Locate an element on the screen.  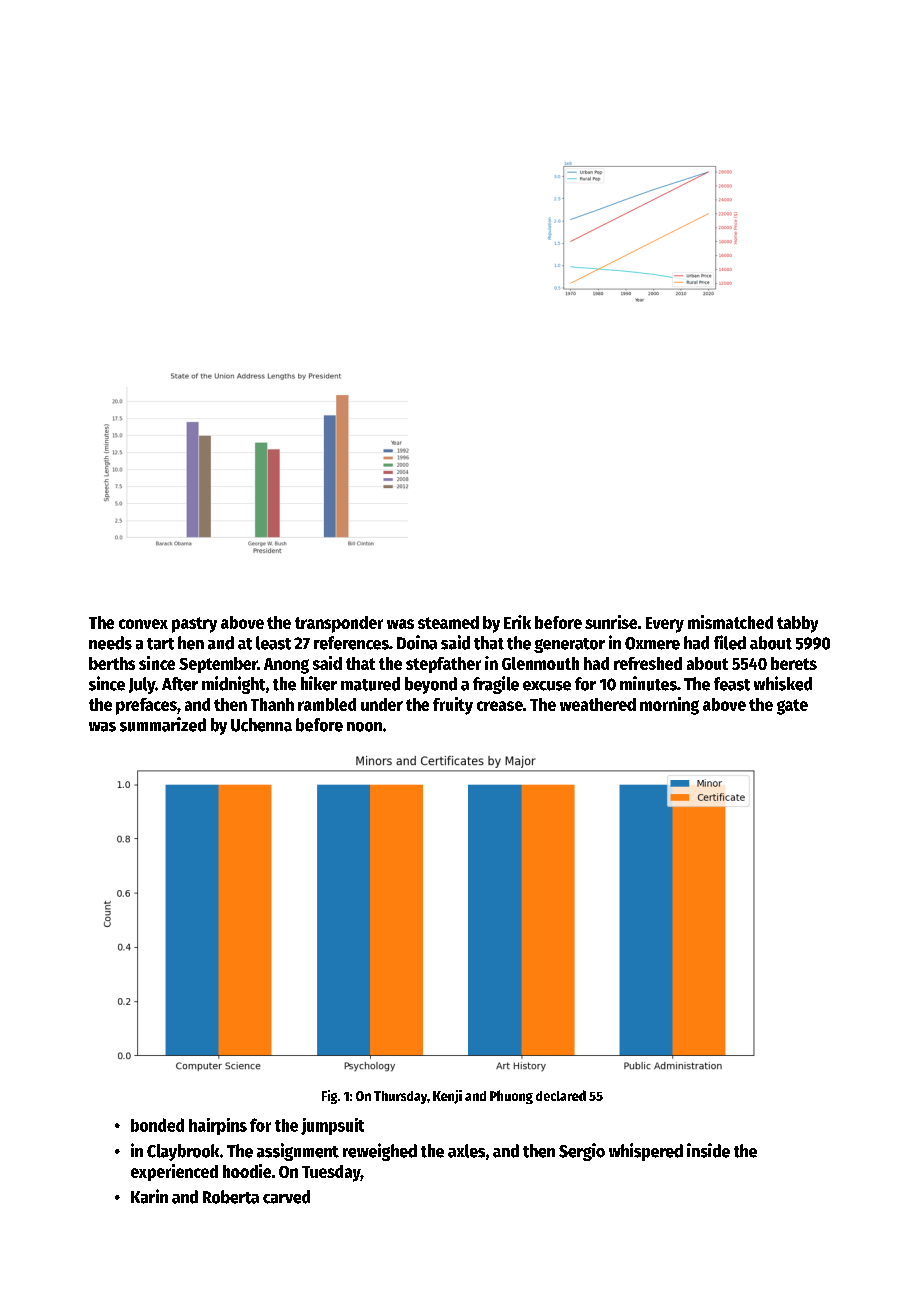
prefaces is located at coordinates (146, 706).
